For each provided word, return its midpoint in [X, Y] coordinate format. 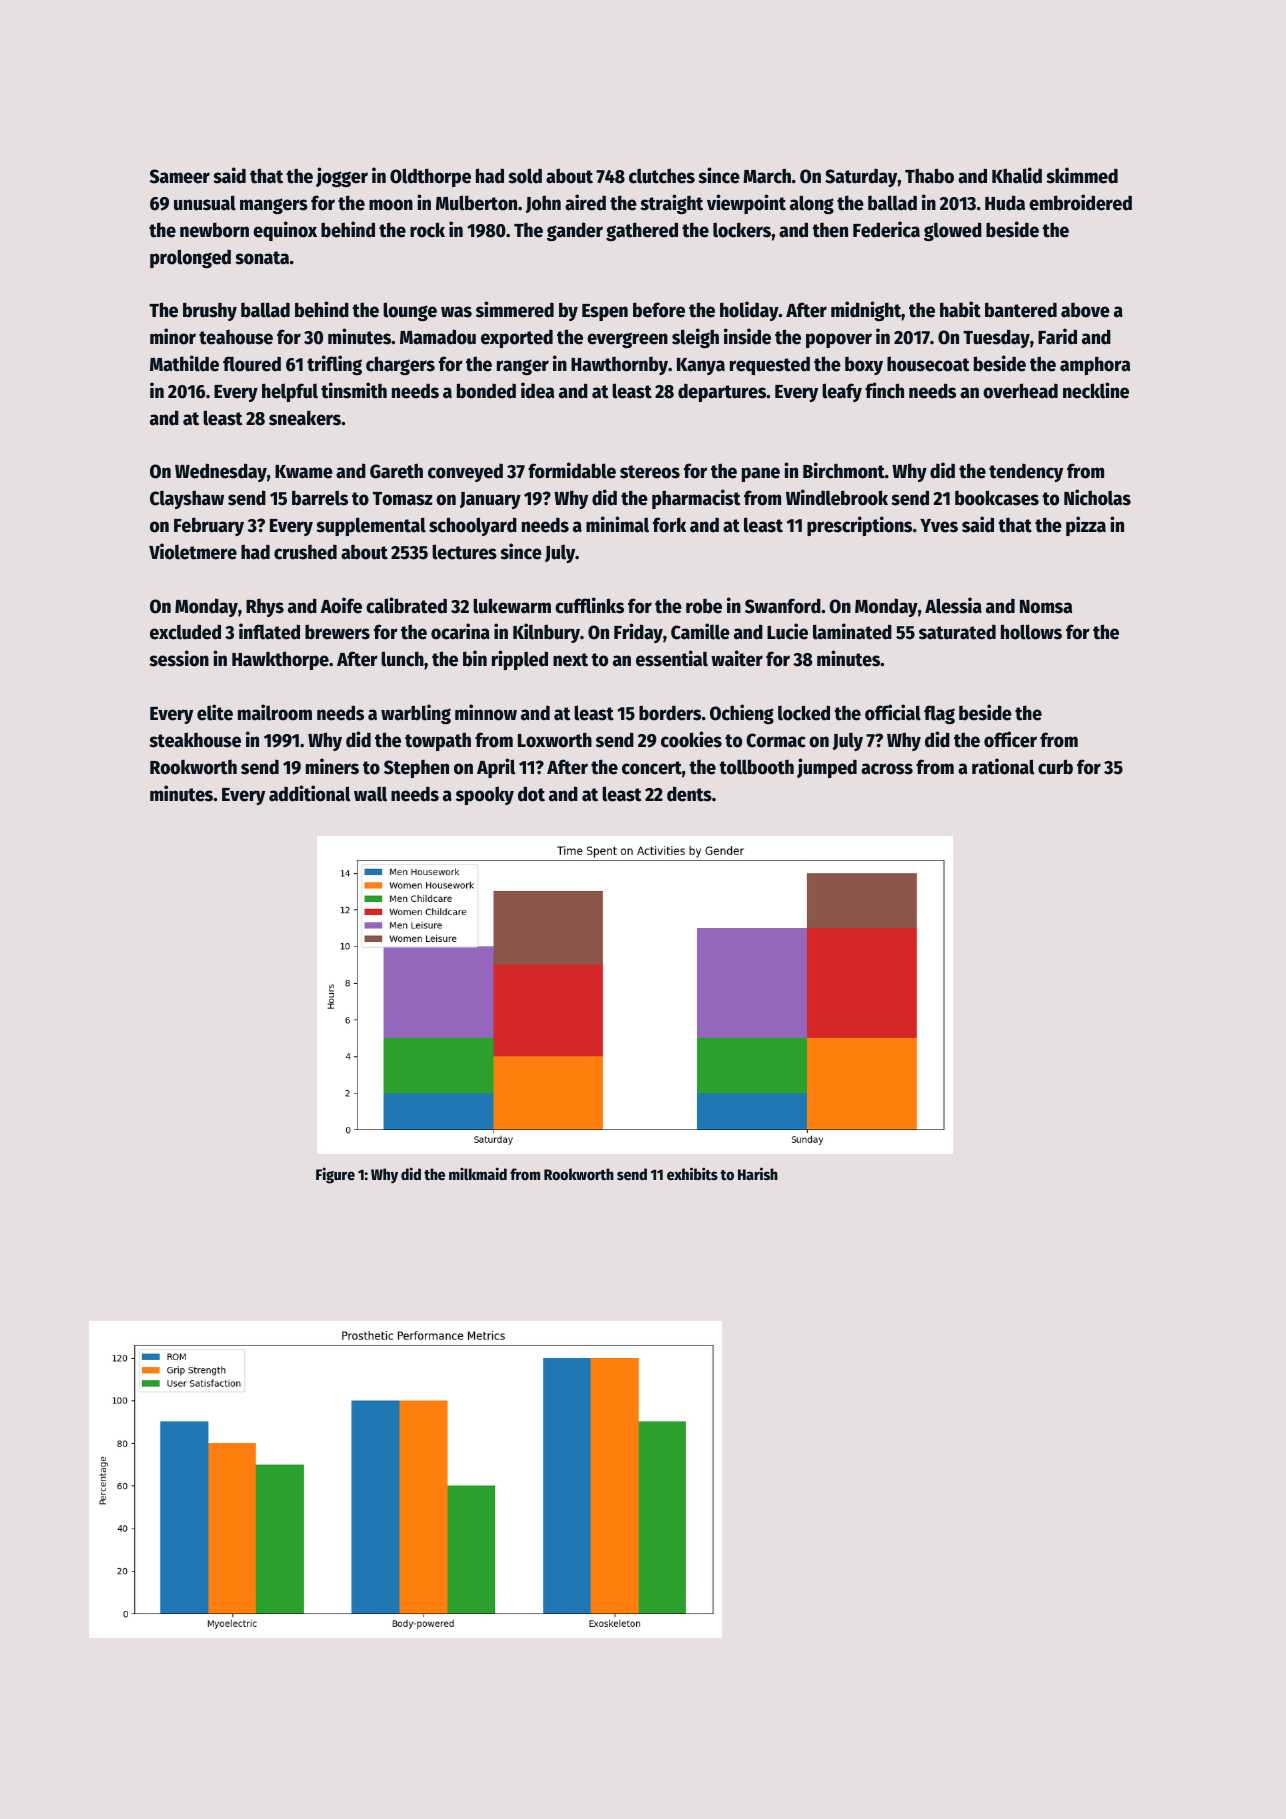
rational [1003, 766]
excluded [185, 632]
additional [309, 793]
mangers [274, 206]
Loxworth [555, 740]
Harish [758, 1173]
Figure [335, 1175]
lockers [742, 230]
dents [689, 794]
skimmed [1082, 175]
